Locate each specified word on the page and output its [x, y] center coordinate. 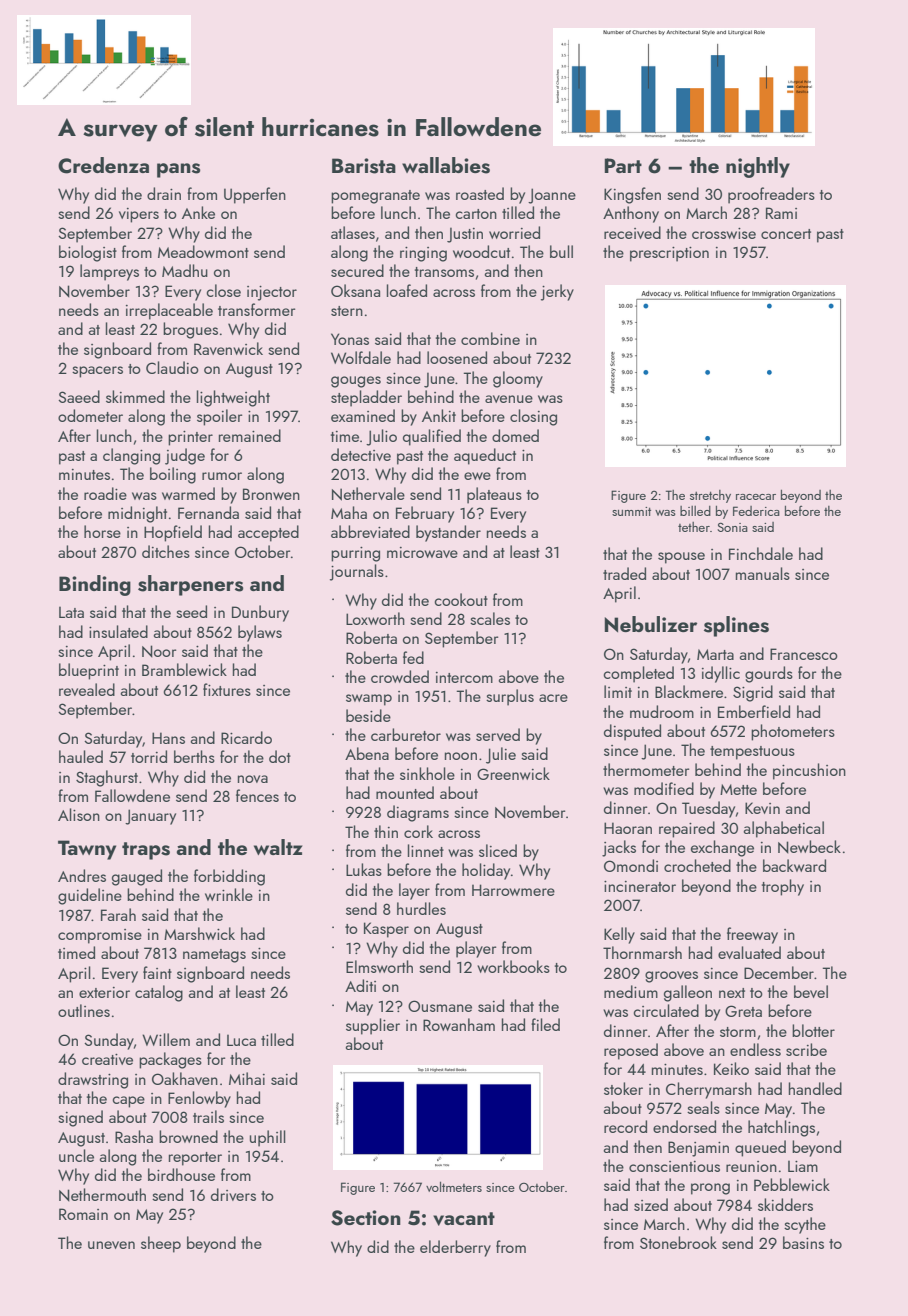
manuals [763, 573]
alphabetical [783, 829]
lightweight [233, 398]
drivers [233, 1194]
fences [257, 795]
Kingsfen [632, 195]
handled [815, 1088]
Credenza [103, 165]
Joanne [552, 196]
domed [515, 435]
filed [545, 1024]
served [498, 734]
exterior [104, 992]
